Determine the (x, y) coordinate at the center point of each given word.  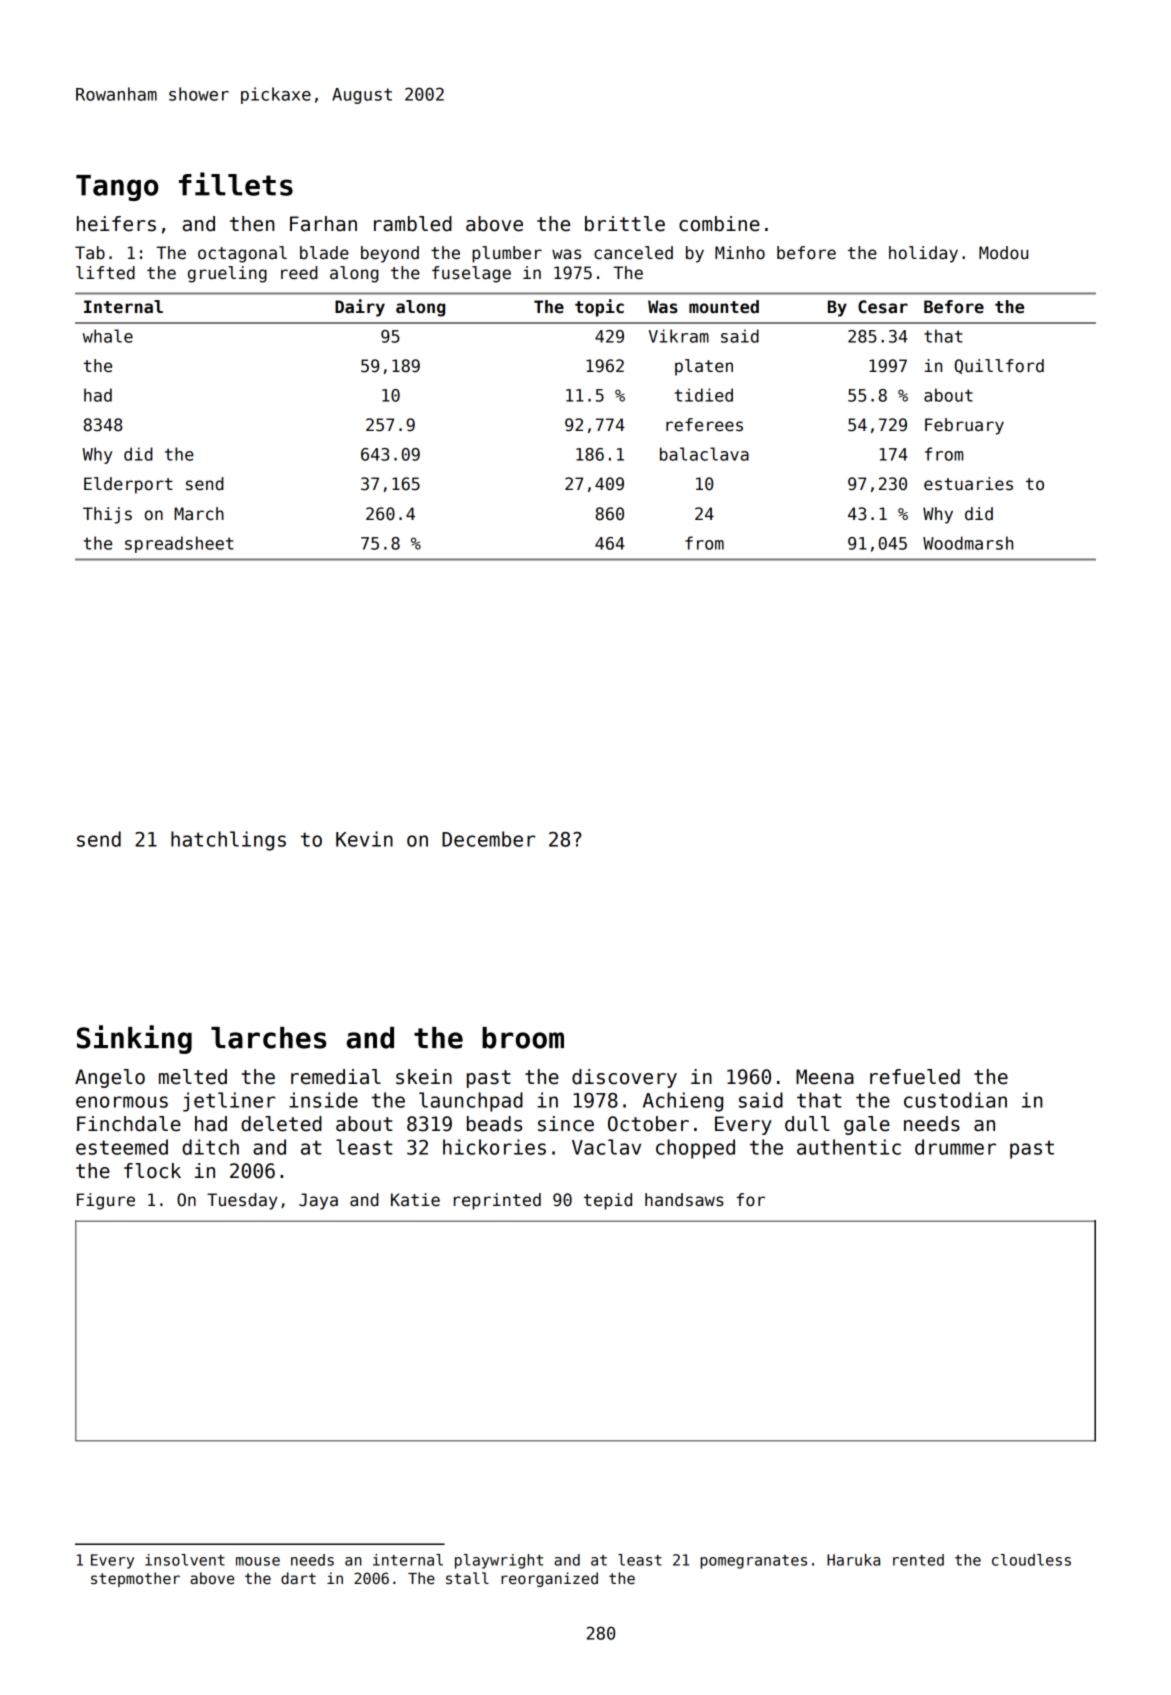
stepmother (135, 1579)
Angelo (110, 1078)
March (199, 514)
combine (719, 224)
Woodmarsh (968, 543)
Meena (825, 1077)
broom (523, 1038)
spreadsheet (179, 544)
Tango (117, 188)
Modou (1003, 253)
